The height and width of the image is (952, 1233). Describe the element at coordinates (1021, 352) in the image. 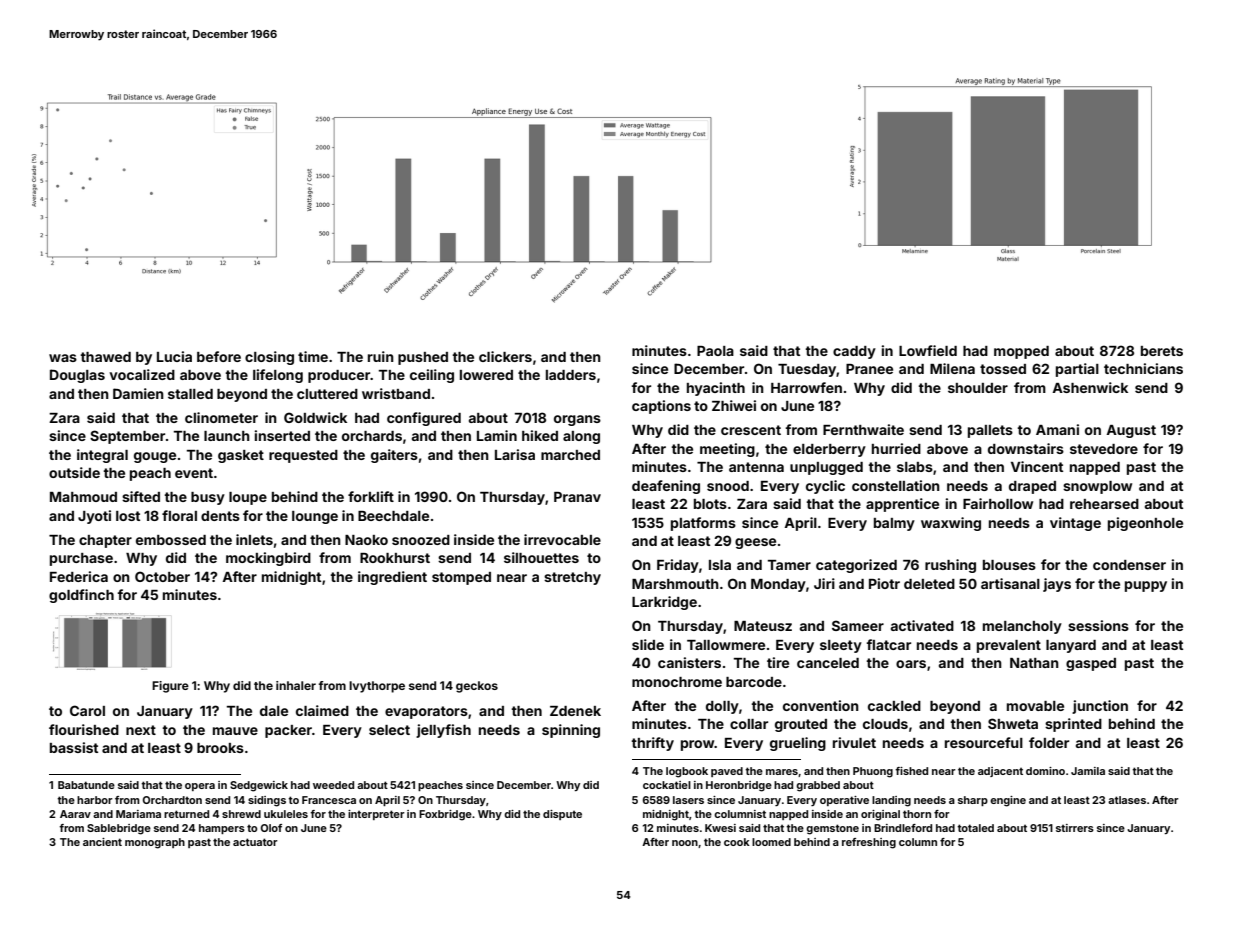

I see `mopped` at that location.
